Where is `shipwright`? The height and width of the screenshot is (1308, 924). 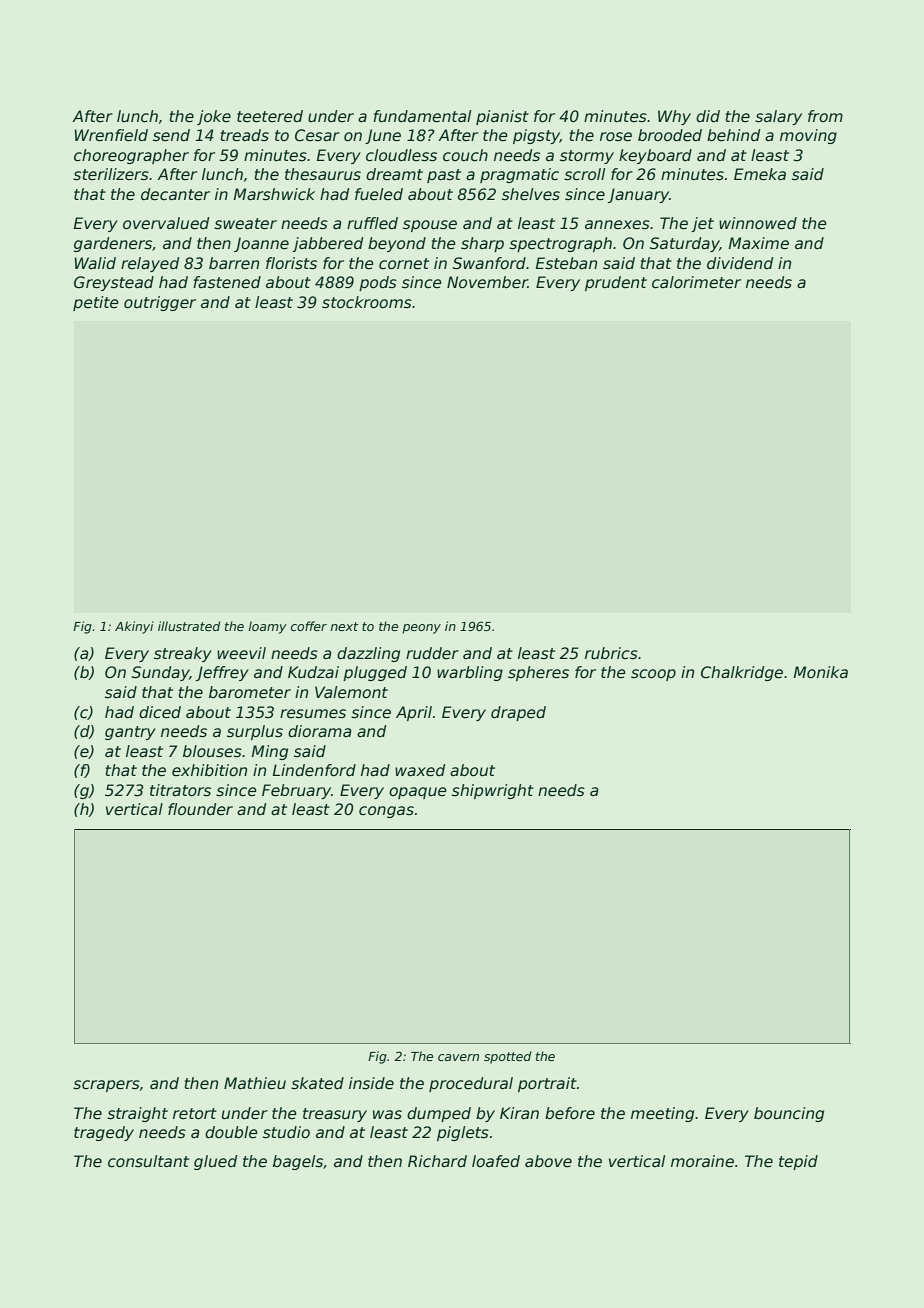 shipwright is located at coordinates (493, 791).
